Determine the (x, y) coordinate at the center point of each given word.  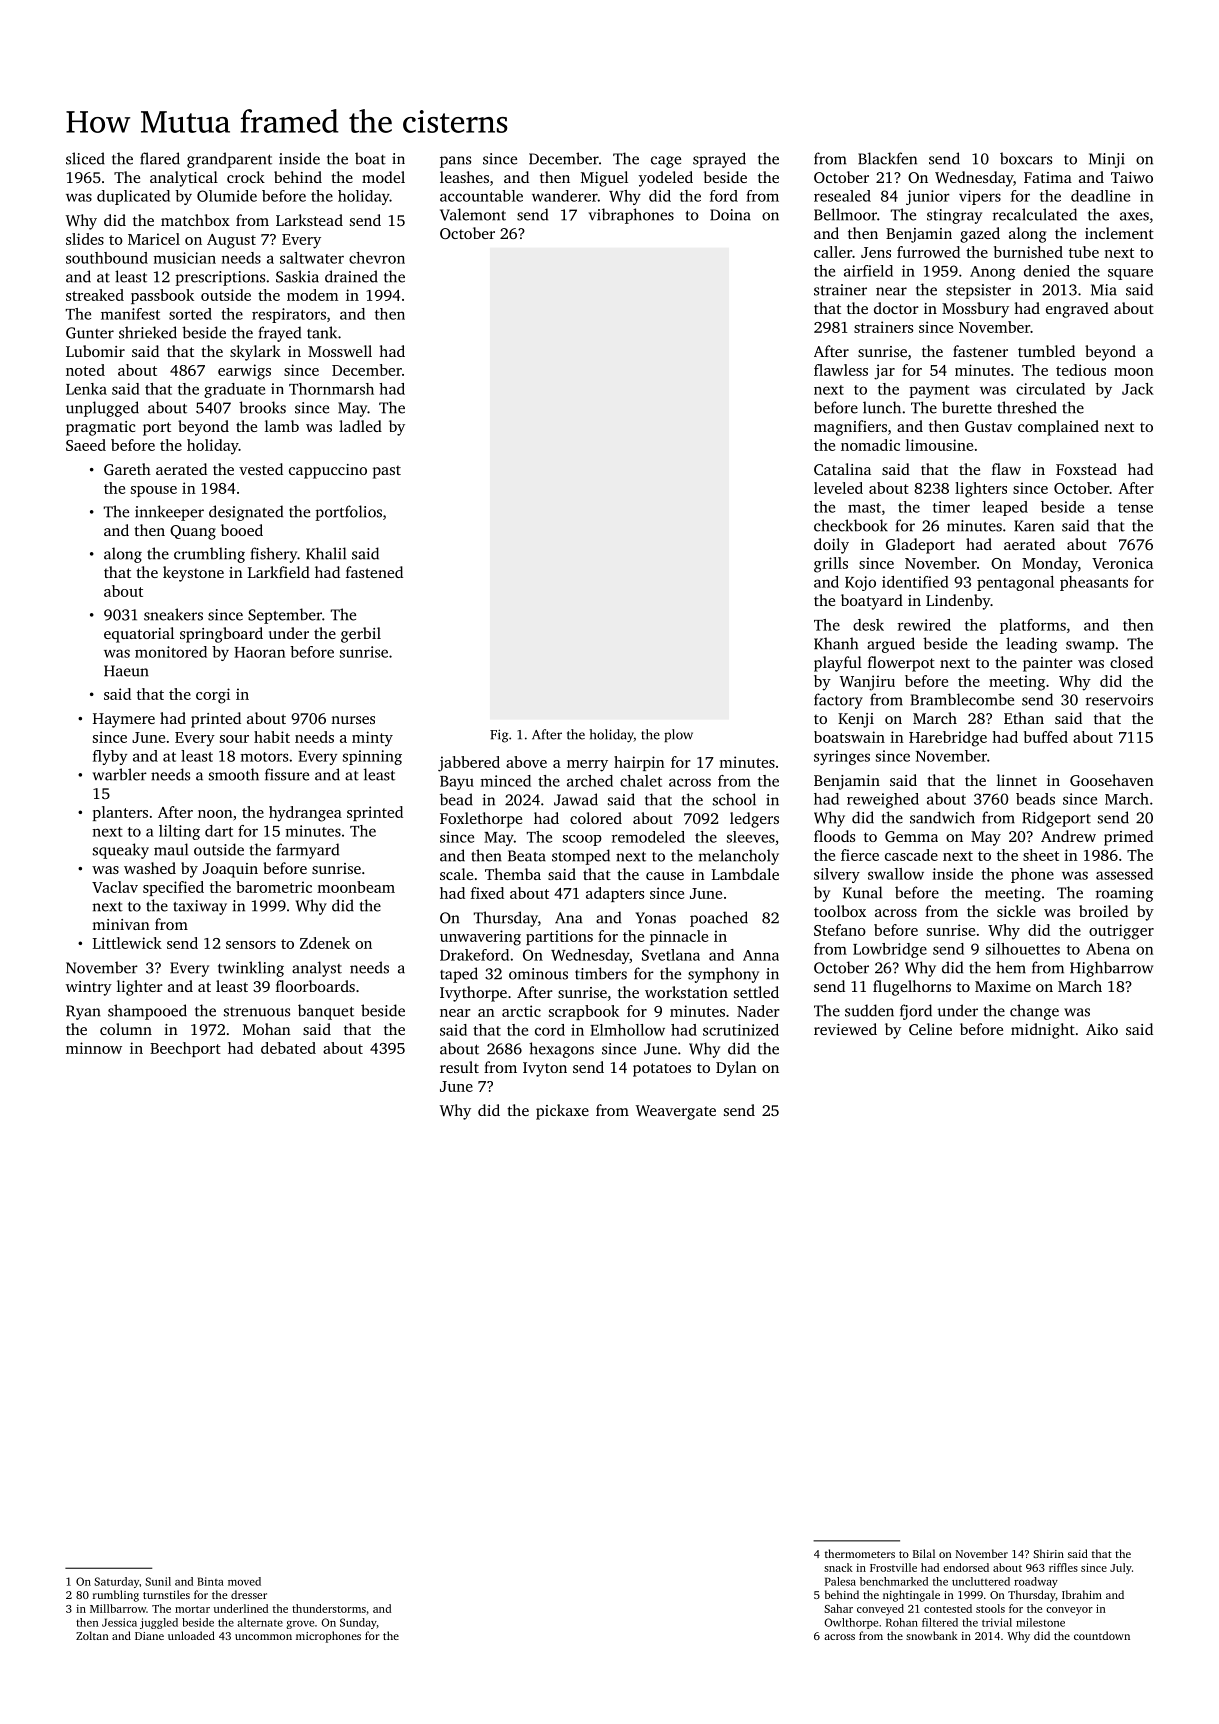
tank (322, 332)
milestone (1040, 1622)
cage (666, 162)
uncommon (263, 1637)
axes (1134, 216)
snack (838, 1567)
